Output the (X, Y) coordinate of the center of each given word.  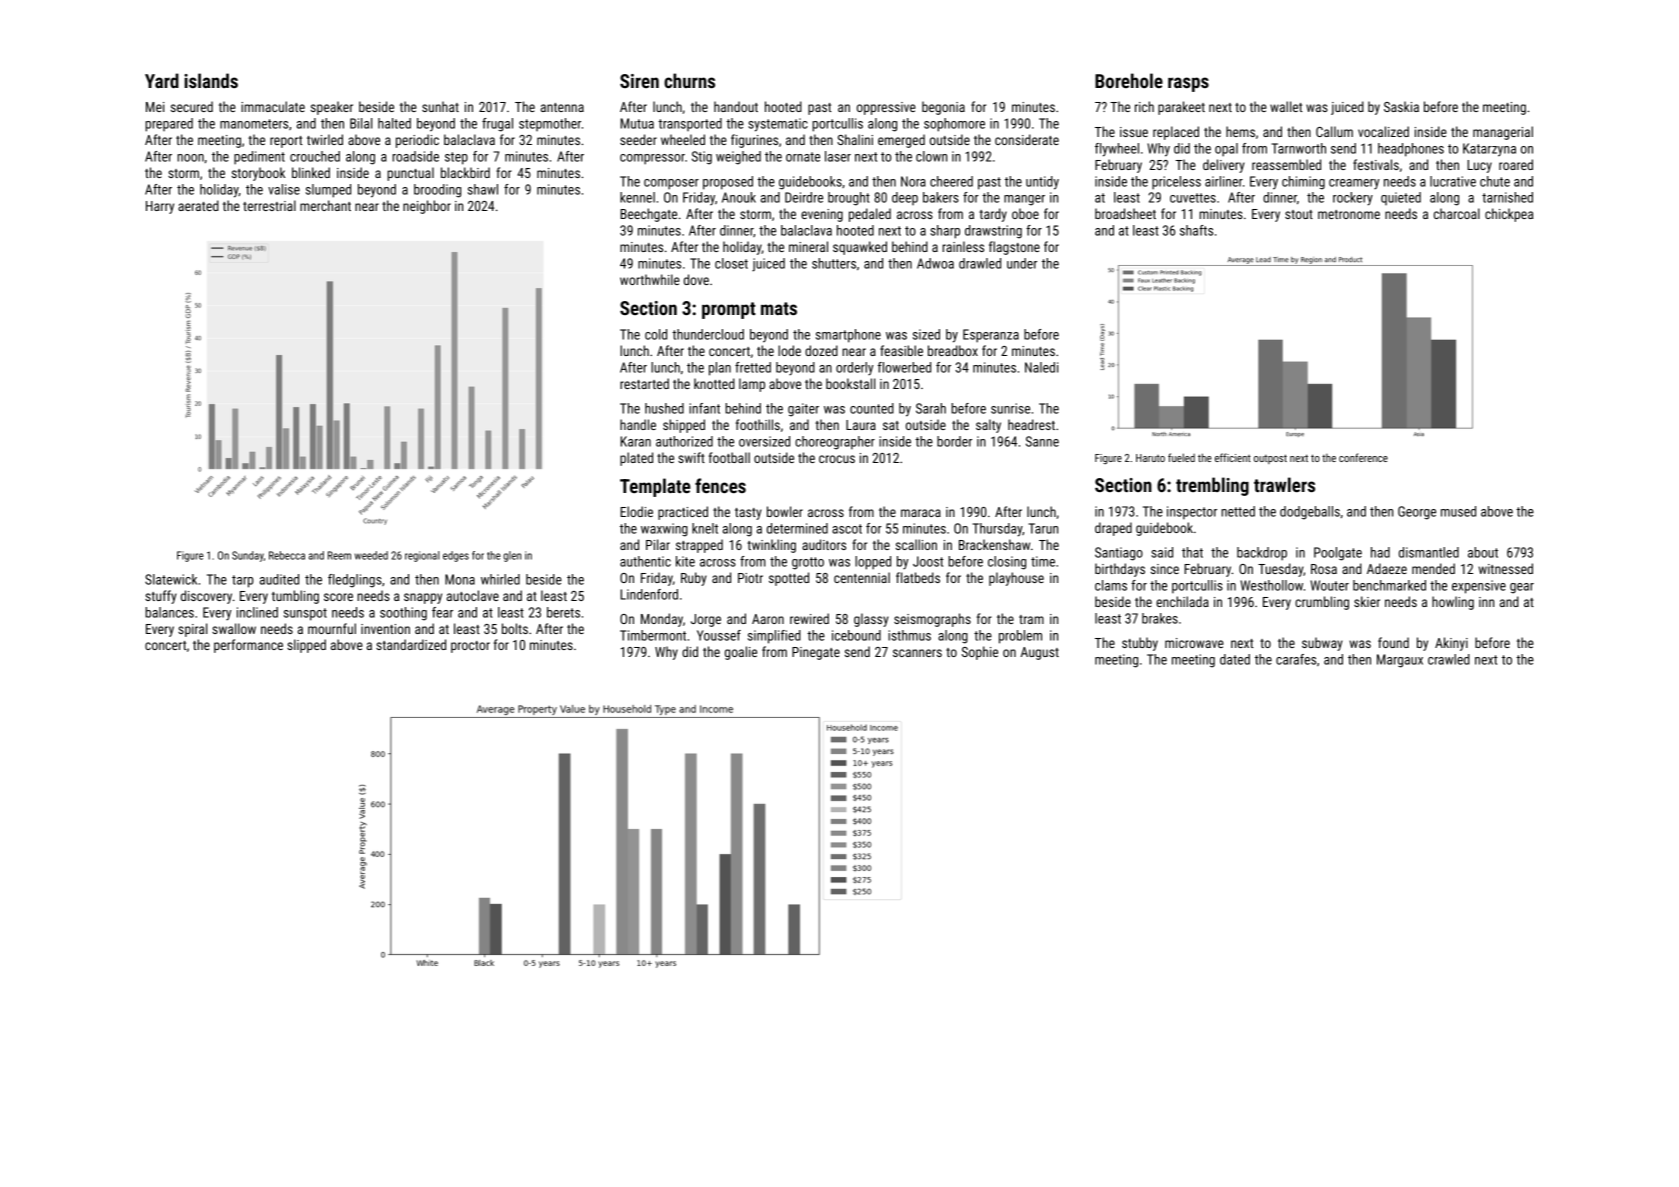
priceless (1176, 183)
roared (1516, 164)
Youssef (719, 635)
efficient (1233, 457)
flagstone (1014, 248)
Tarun (1043, 528)
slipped (306, 646)
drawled (980, 263)
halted (394, 123)
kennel (637, 197)
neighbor (427, 207)
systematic (778, 125)
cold (656, 334)
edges (456, 556)
